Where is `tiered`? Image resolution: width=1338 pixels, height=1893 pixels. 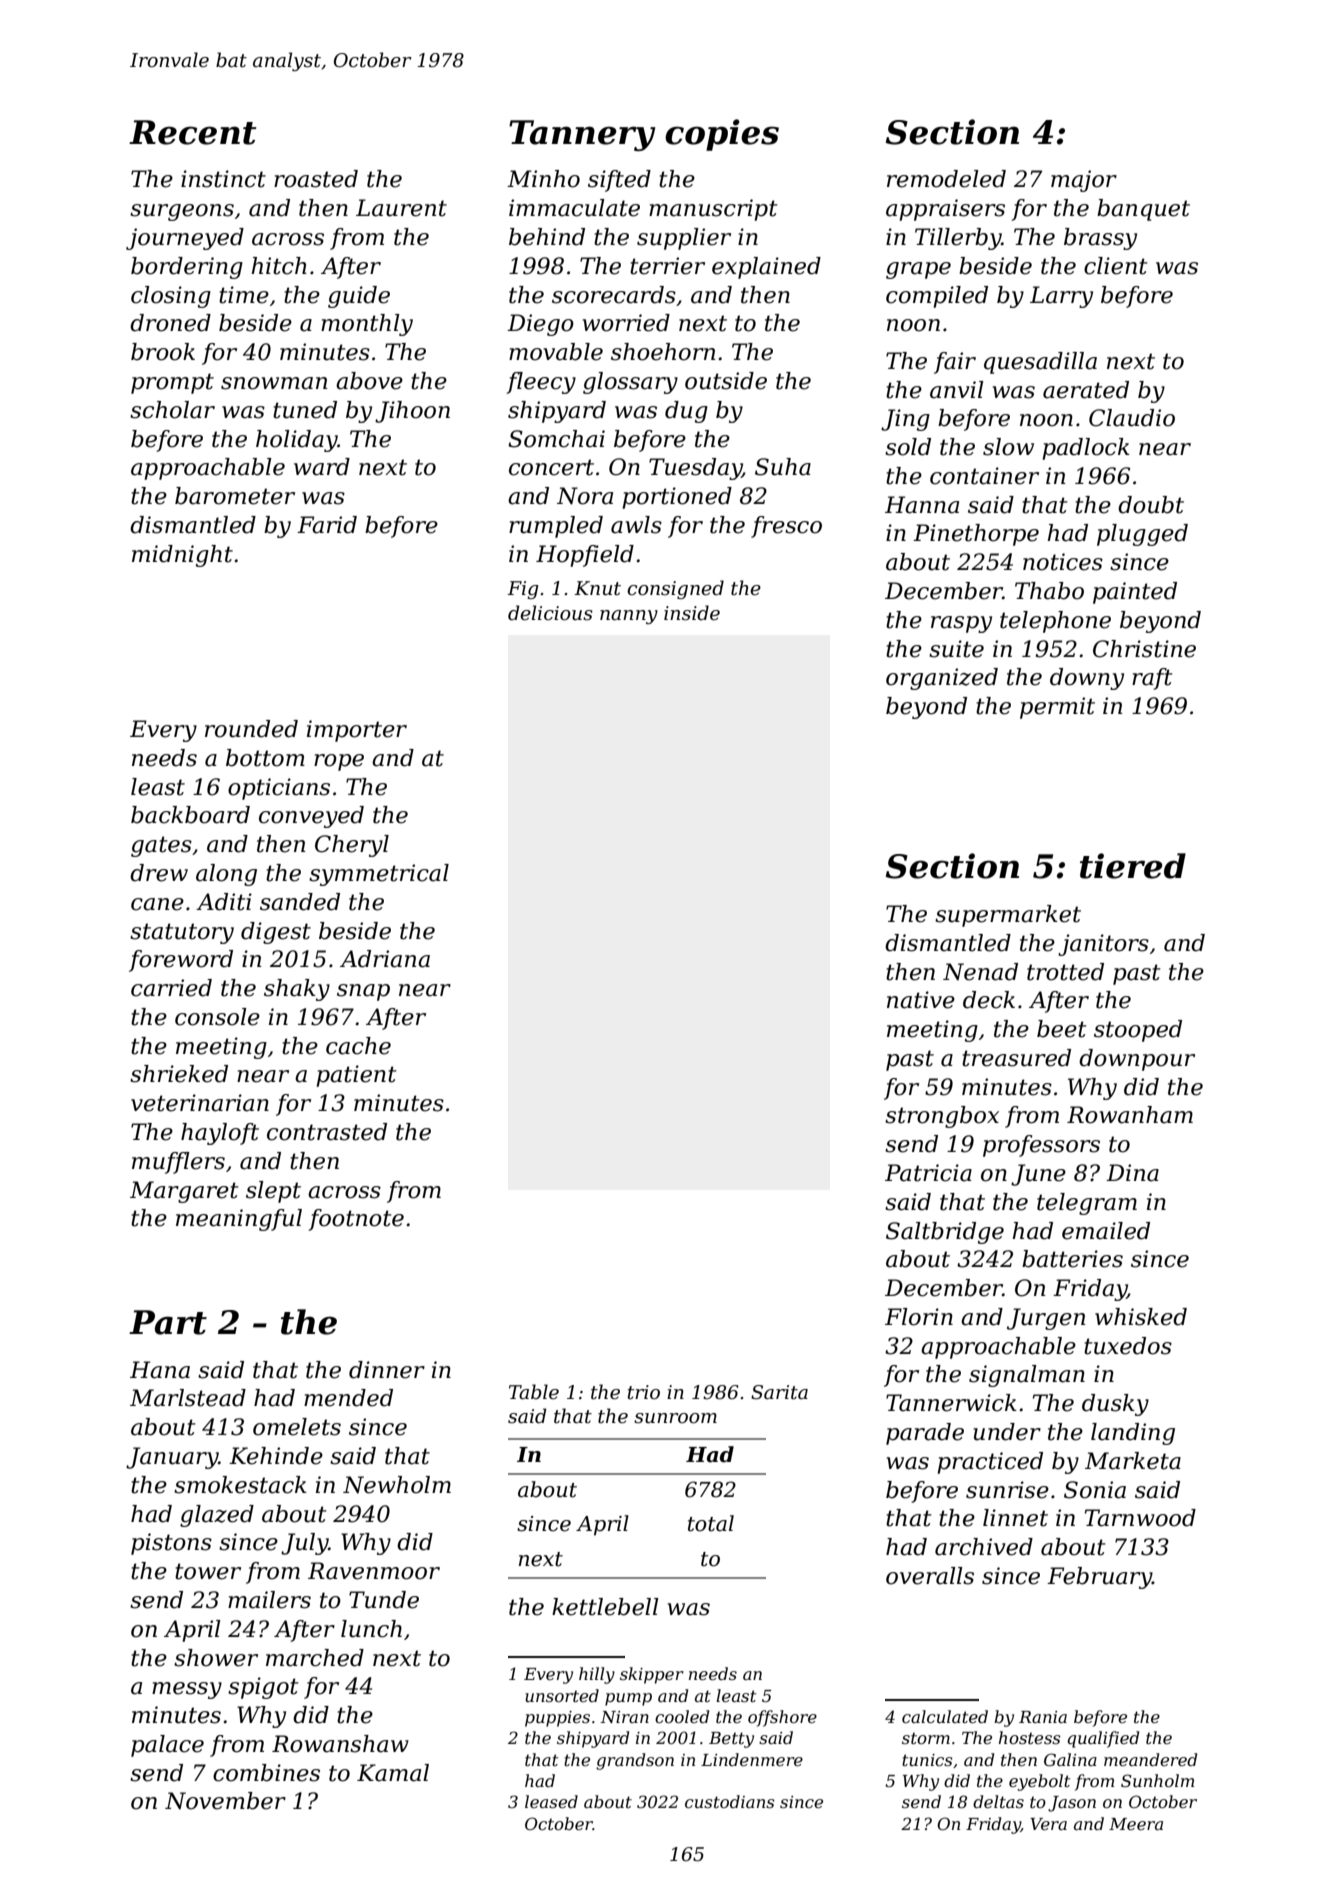
tiered is located at coordinates (1133, 866).
